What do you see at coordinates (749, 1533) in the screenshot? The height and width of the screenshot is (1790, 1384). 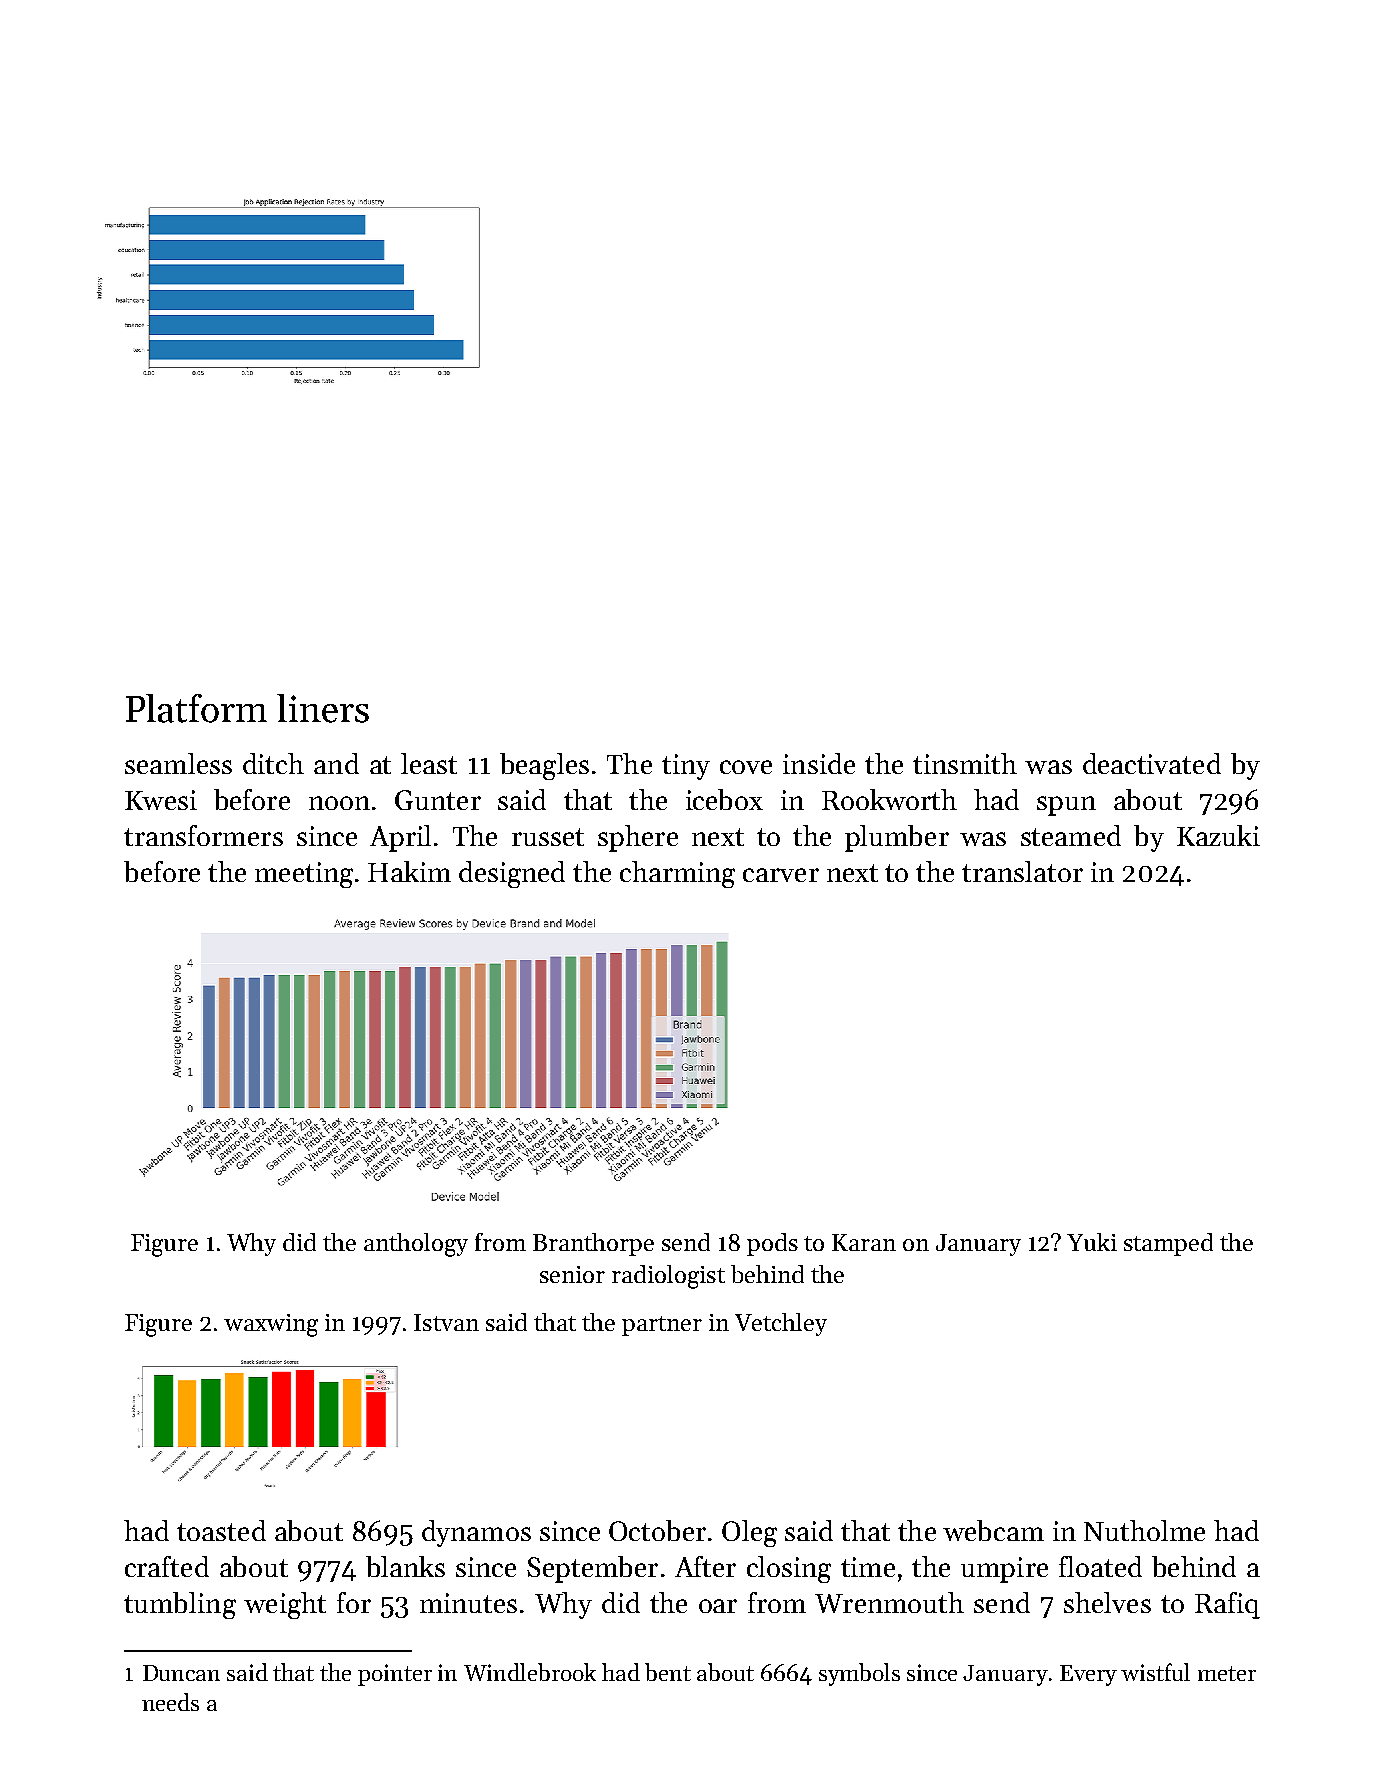 I see `Oleg` at bounding box center [749, 1533].
